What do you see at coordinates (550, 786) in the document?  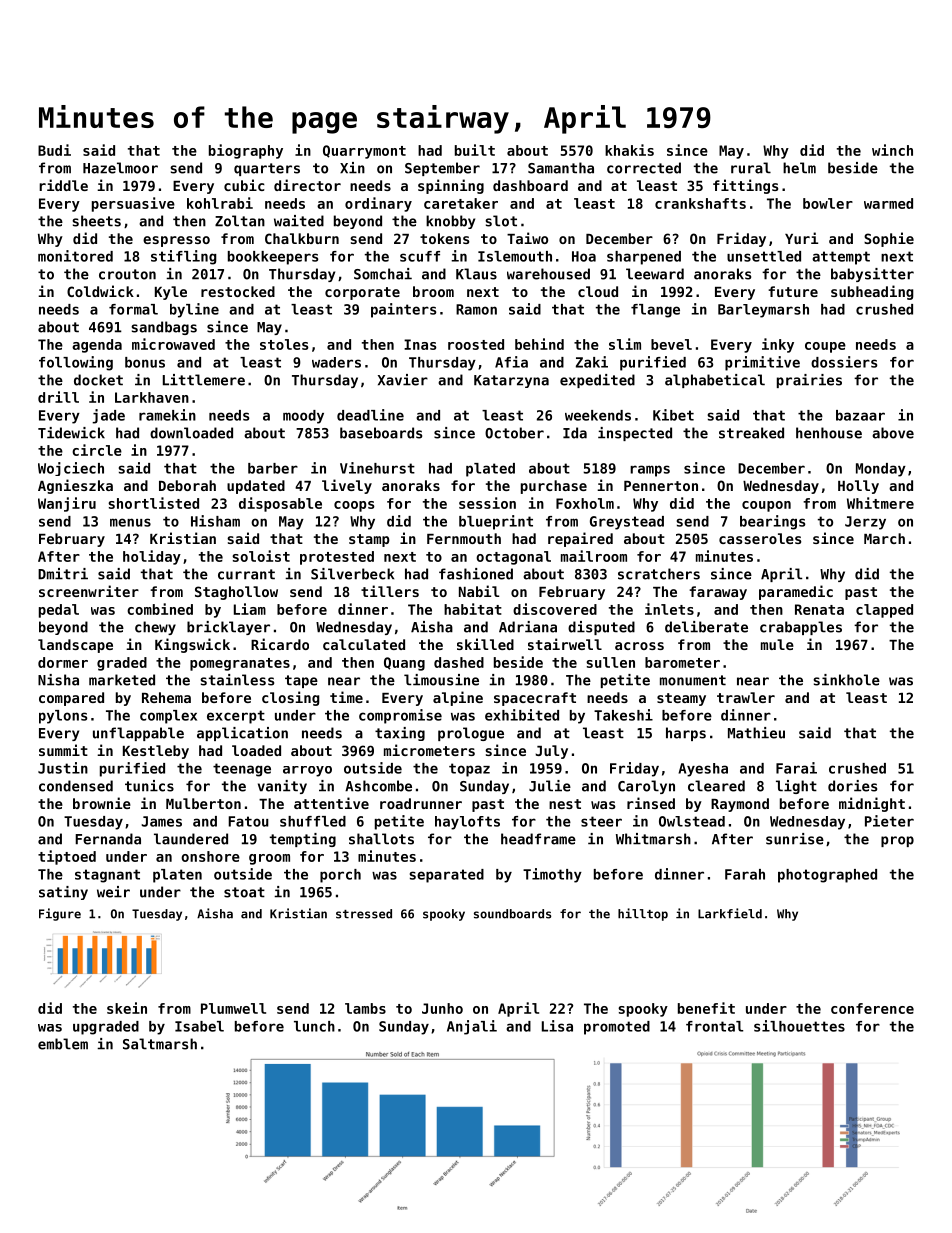 I see `Julie` at bounding box center [550, 786].
